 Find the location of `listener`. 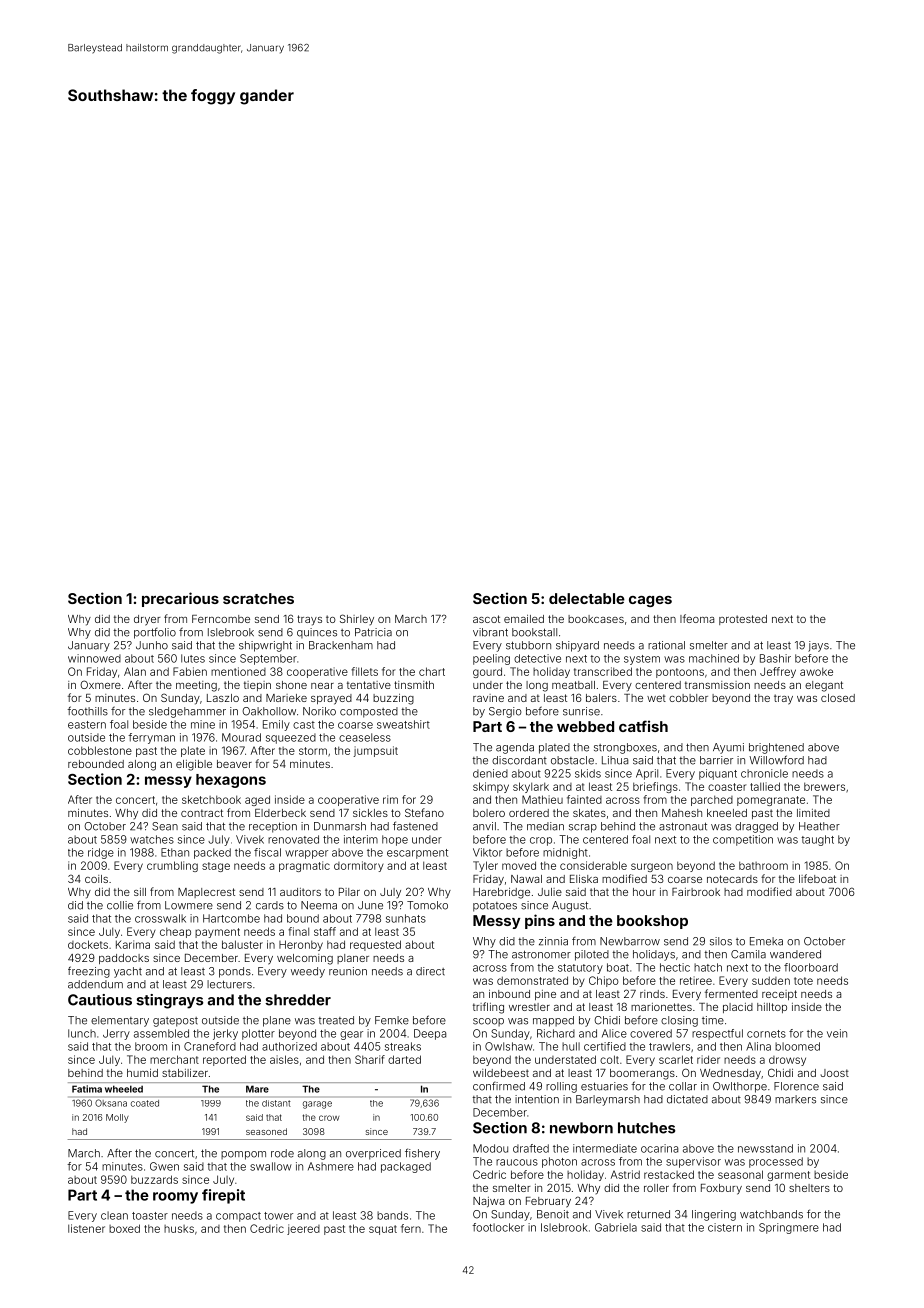

listener is located at coordinates (86, 1228).
